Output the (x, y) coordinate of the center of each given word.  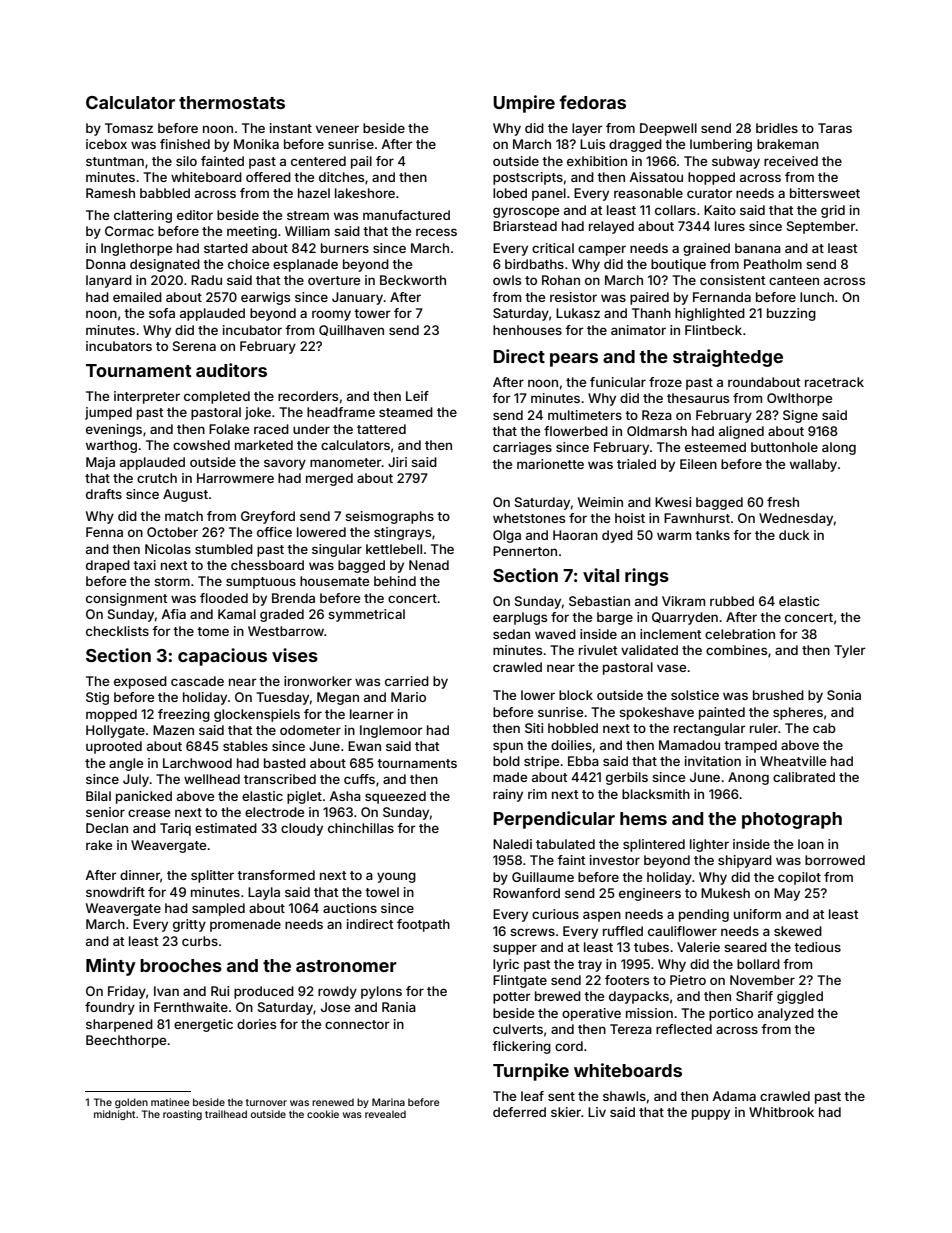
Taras (835, 128)
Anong (748, 778)
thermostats (232, 102)
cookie (323, 1114)
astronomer (346, 966)
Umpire (524, 104)
